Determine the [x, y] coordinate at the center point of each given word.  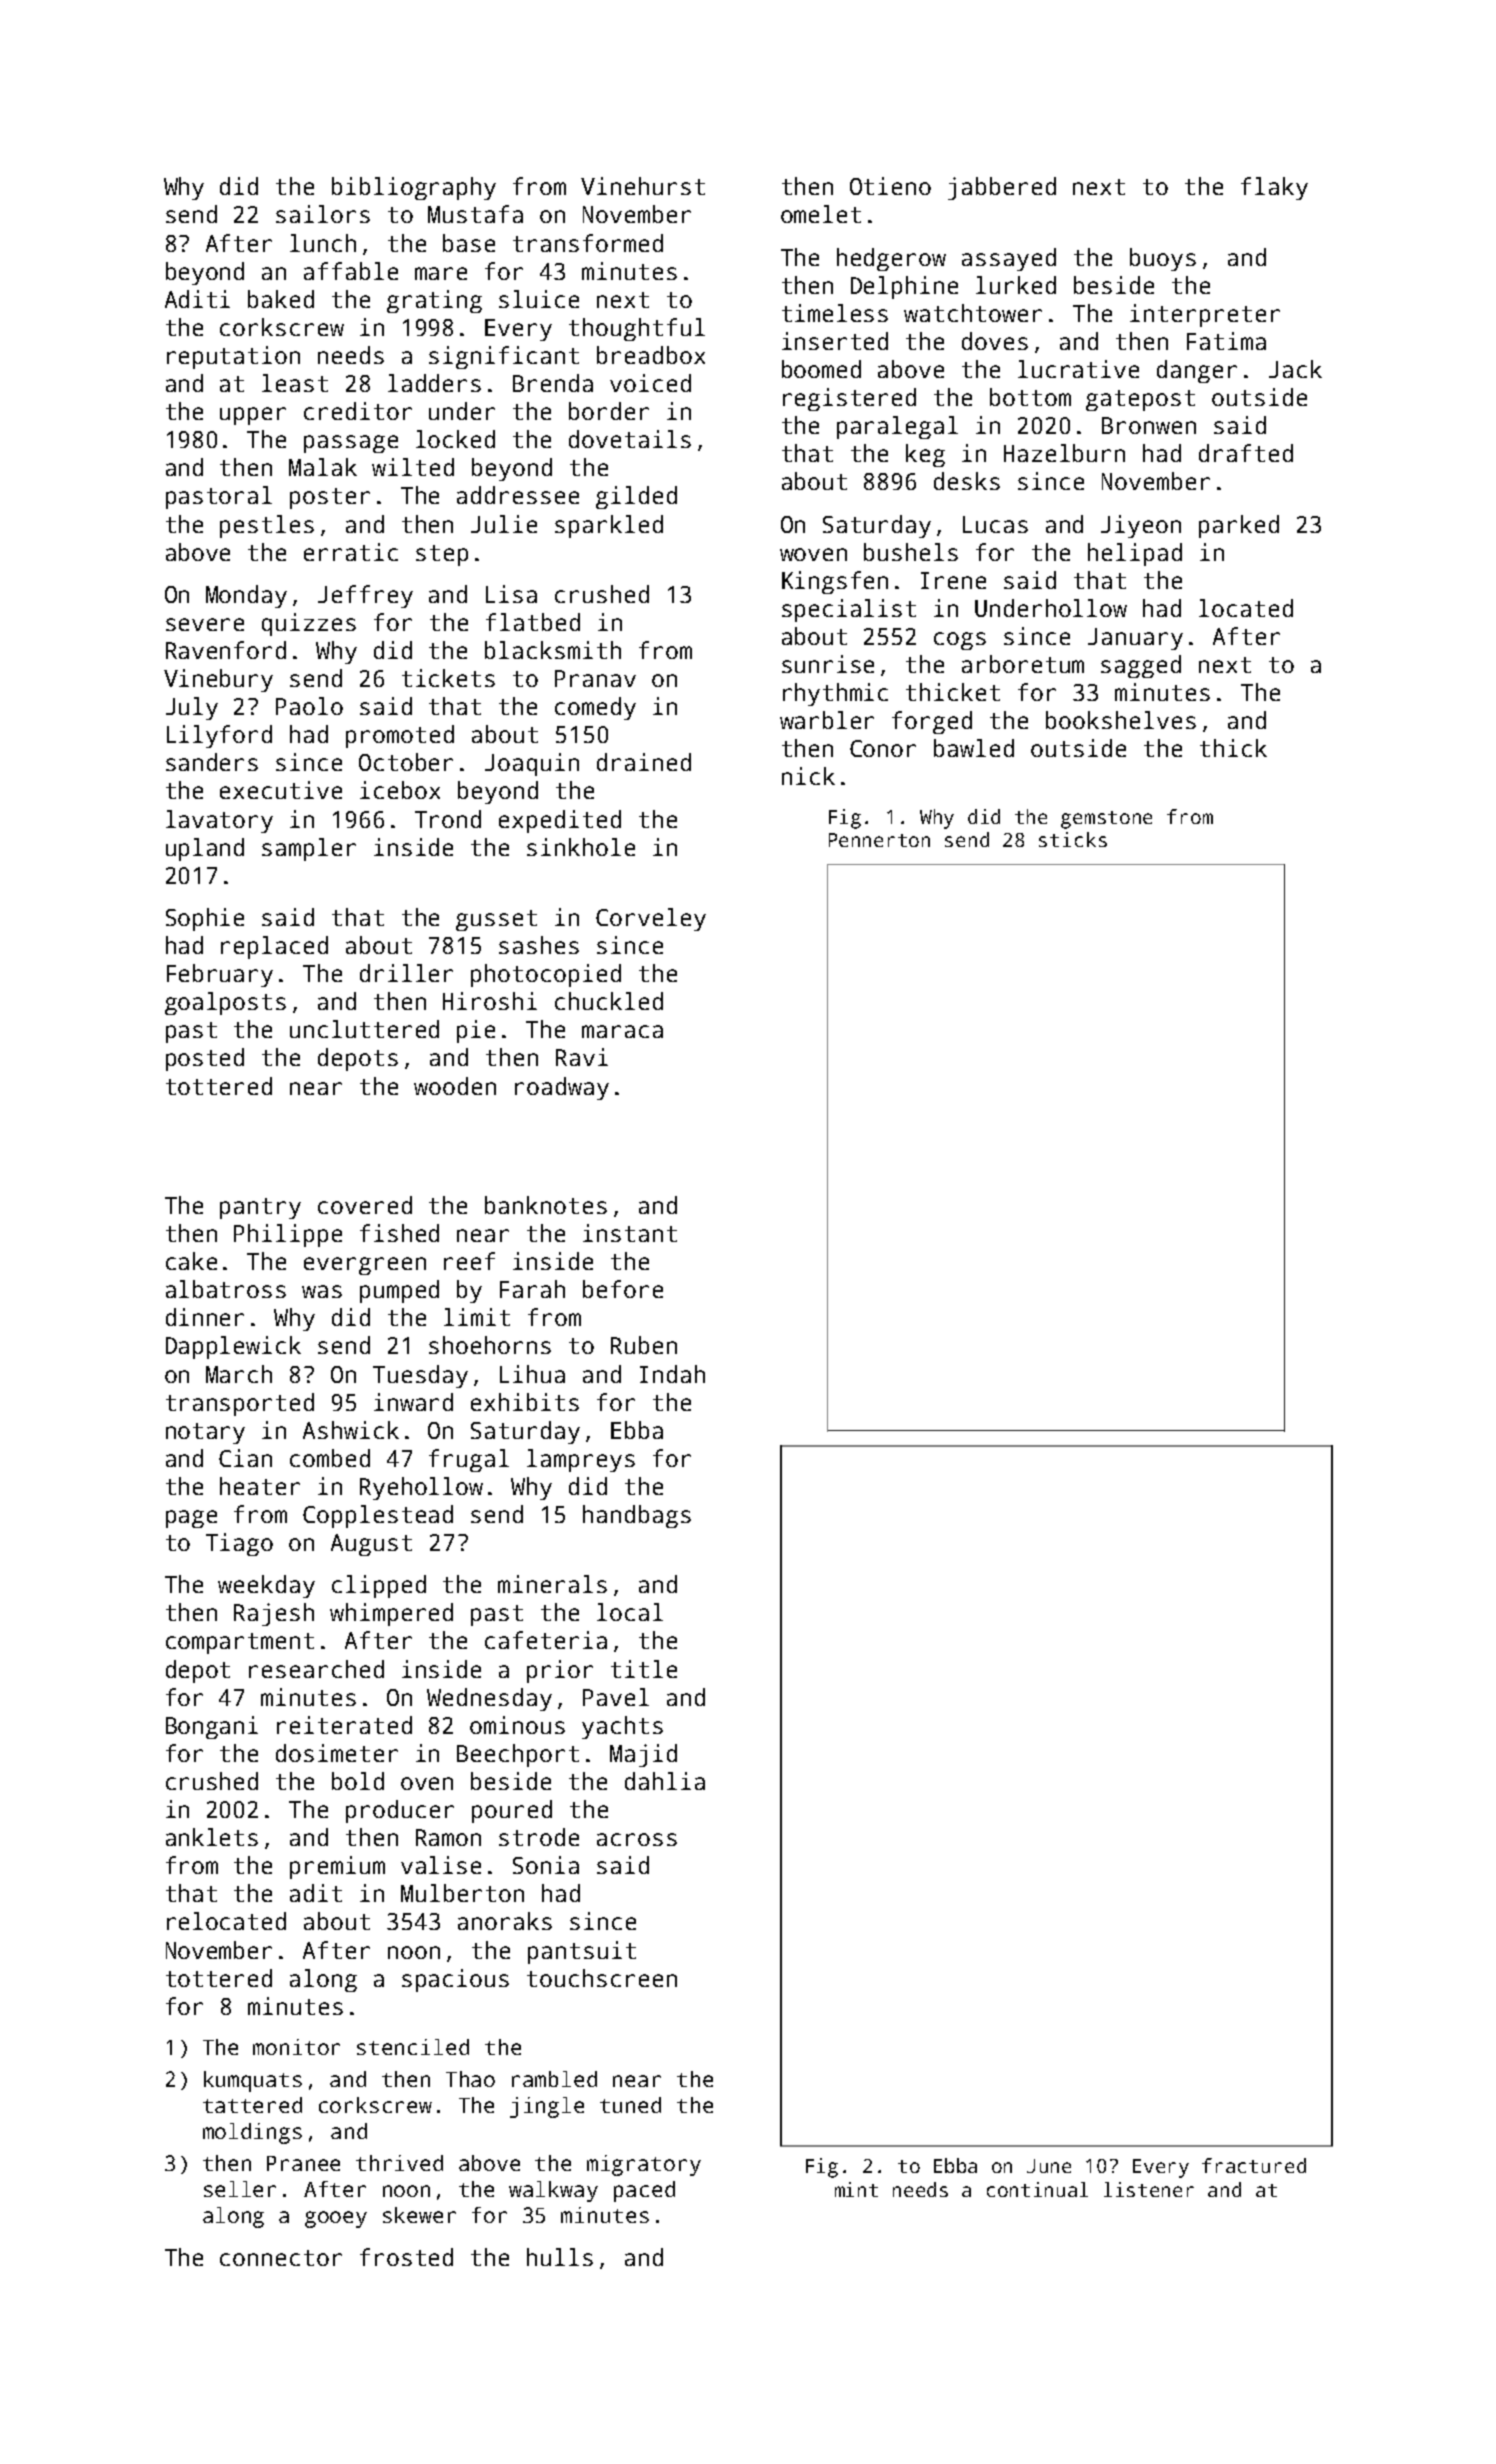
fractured [1254, 2165]
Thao [470, 2079]
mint [856, 2189]
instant [630, 1233]
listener [1149, 2189]
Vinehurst [643, 186]
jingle [547, 2107]
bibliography [414, 188]
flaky [1274, 188]
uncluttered [364, 1029]
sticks [1073, 839]
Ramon [448, 1837]
